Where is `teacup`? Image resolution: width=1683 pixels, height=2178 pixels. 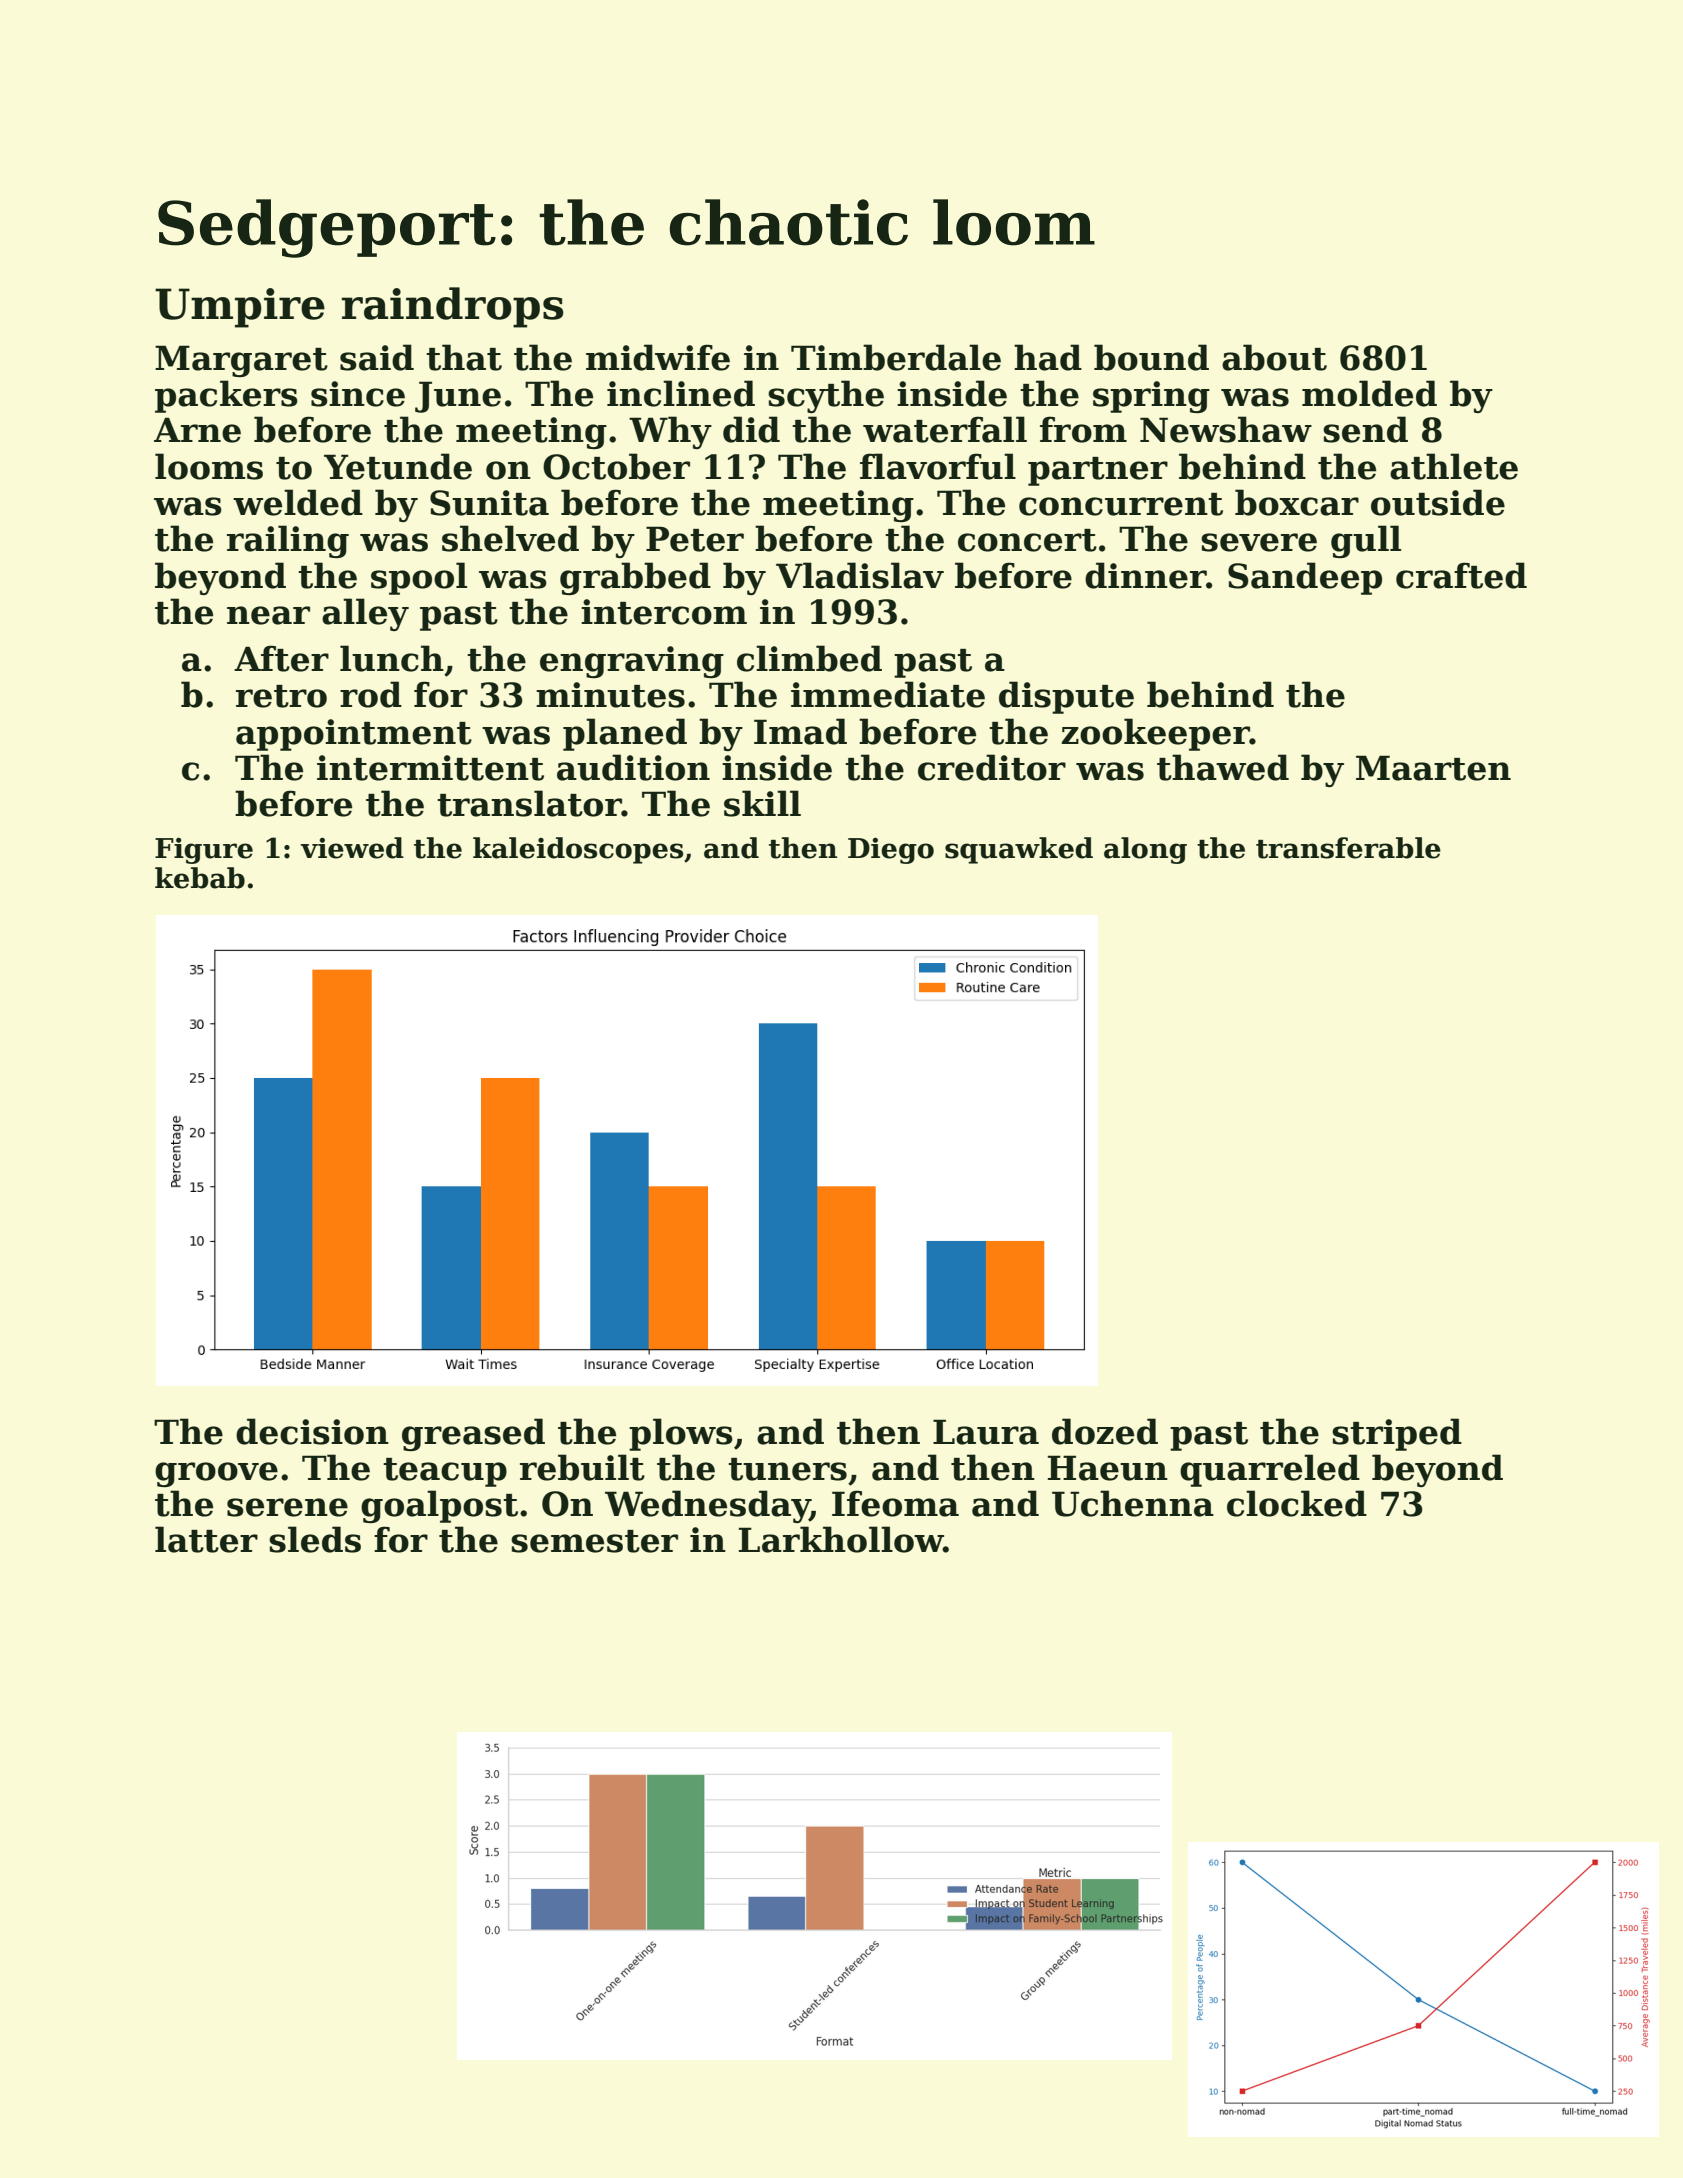 teacup is located at coordinates (445, 1472).
